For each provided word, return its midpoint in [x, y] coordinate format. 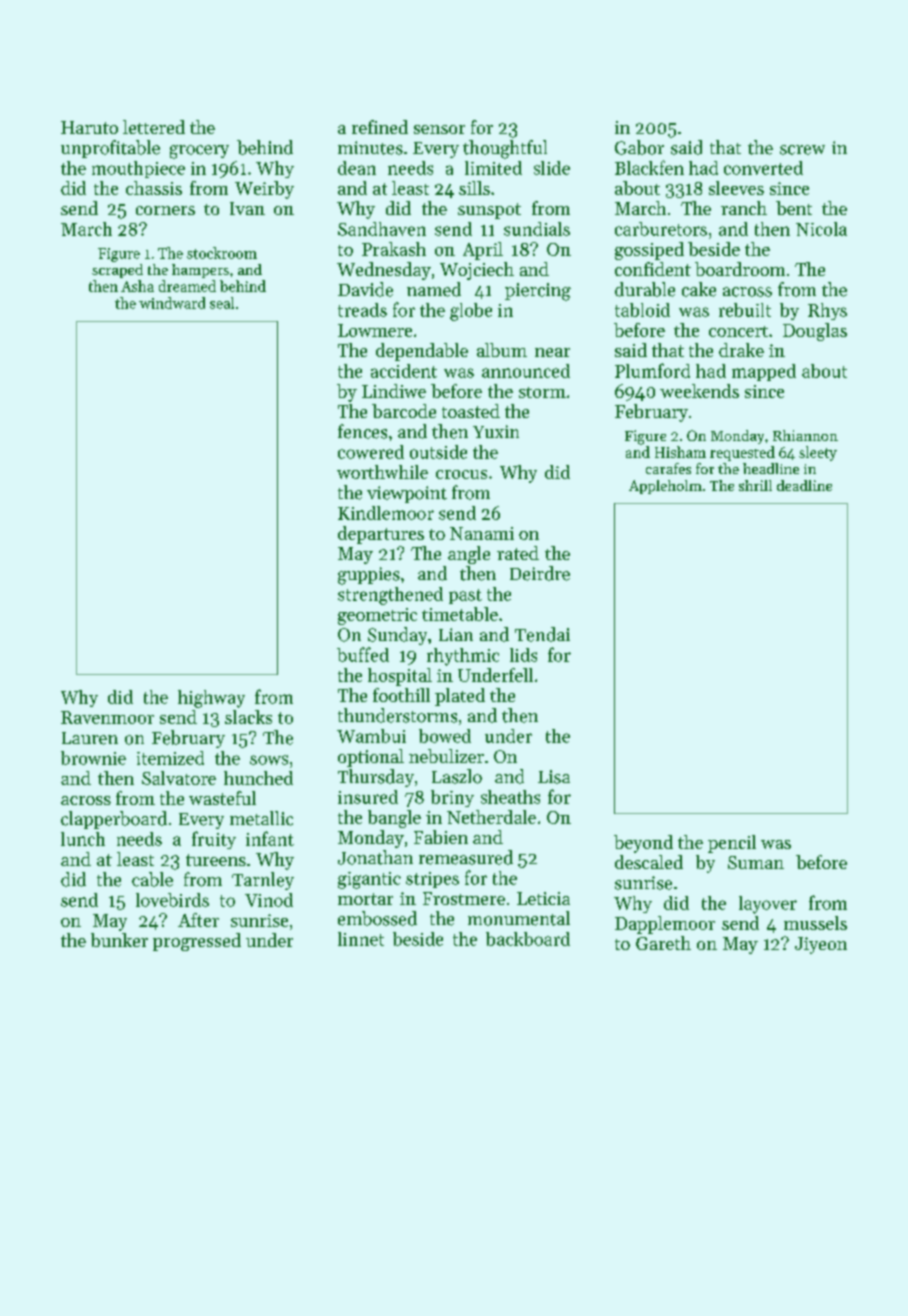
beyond [643, 844]
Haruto [89, 127]
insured [368, 797]
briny [452, 798]
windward [172, 303]
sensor [439, 129]
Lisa [554, 777]
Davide [365, 289]
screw [802, 150]
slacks [248, 717]
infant [270, 838]
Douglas [815, 332]
